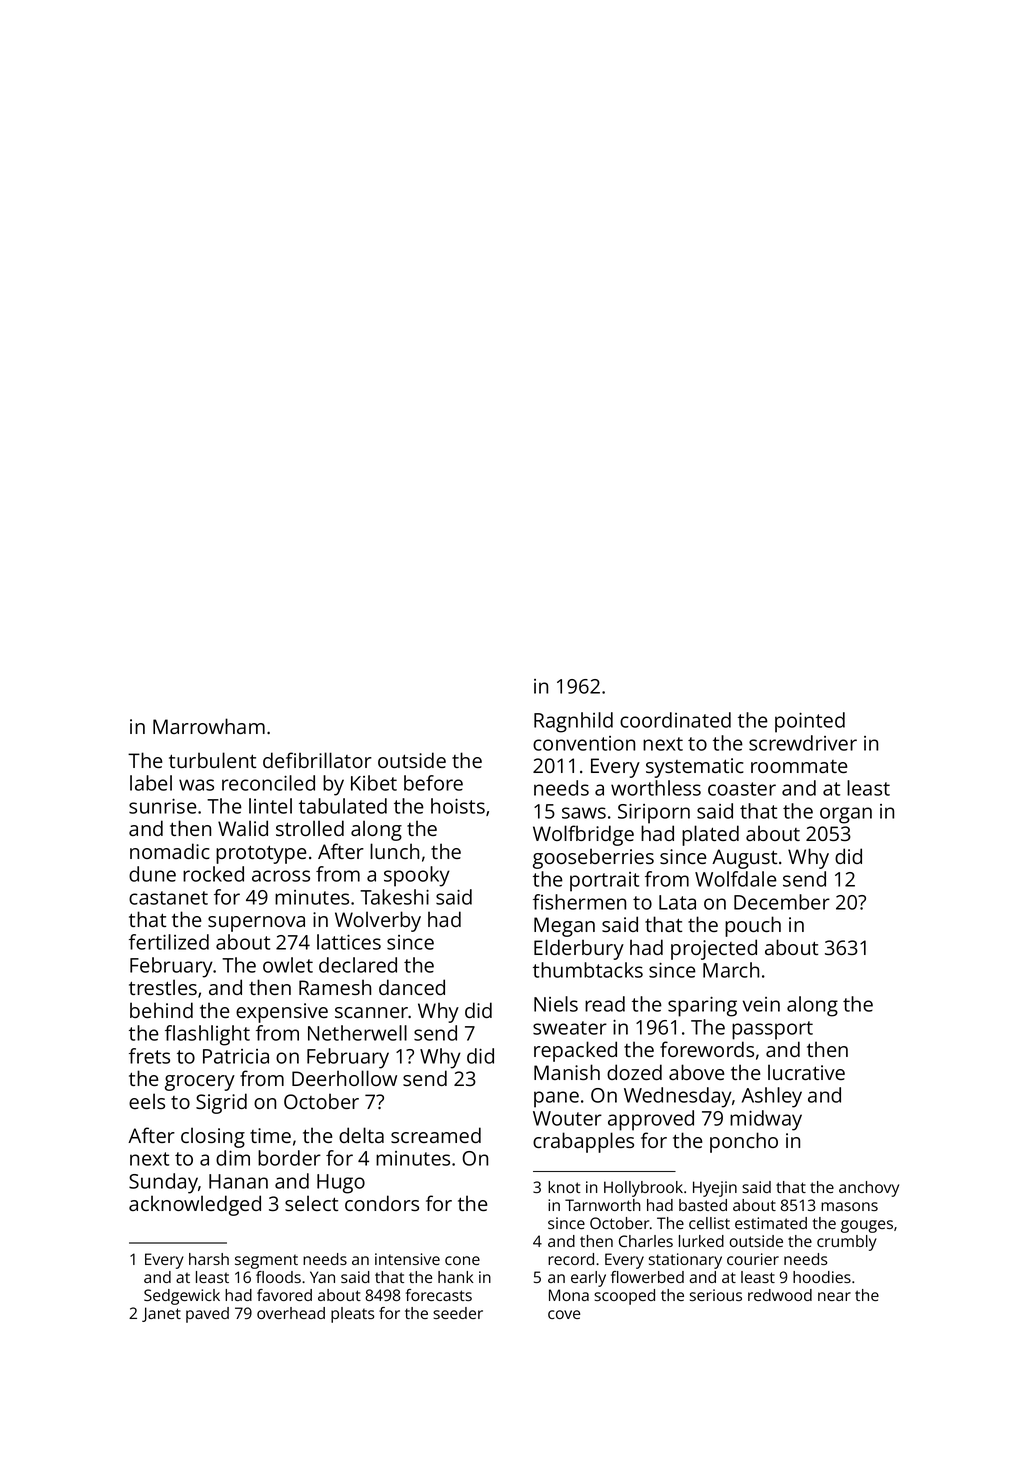  What do you see at coordinates (782, 902) in the screenshot?
I see `December` at bounding box center [782, 902].
